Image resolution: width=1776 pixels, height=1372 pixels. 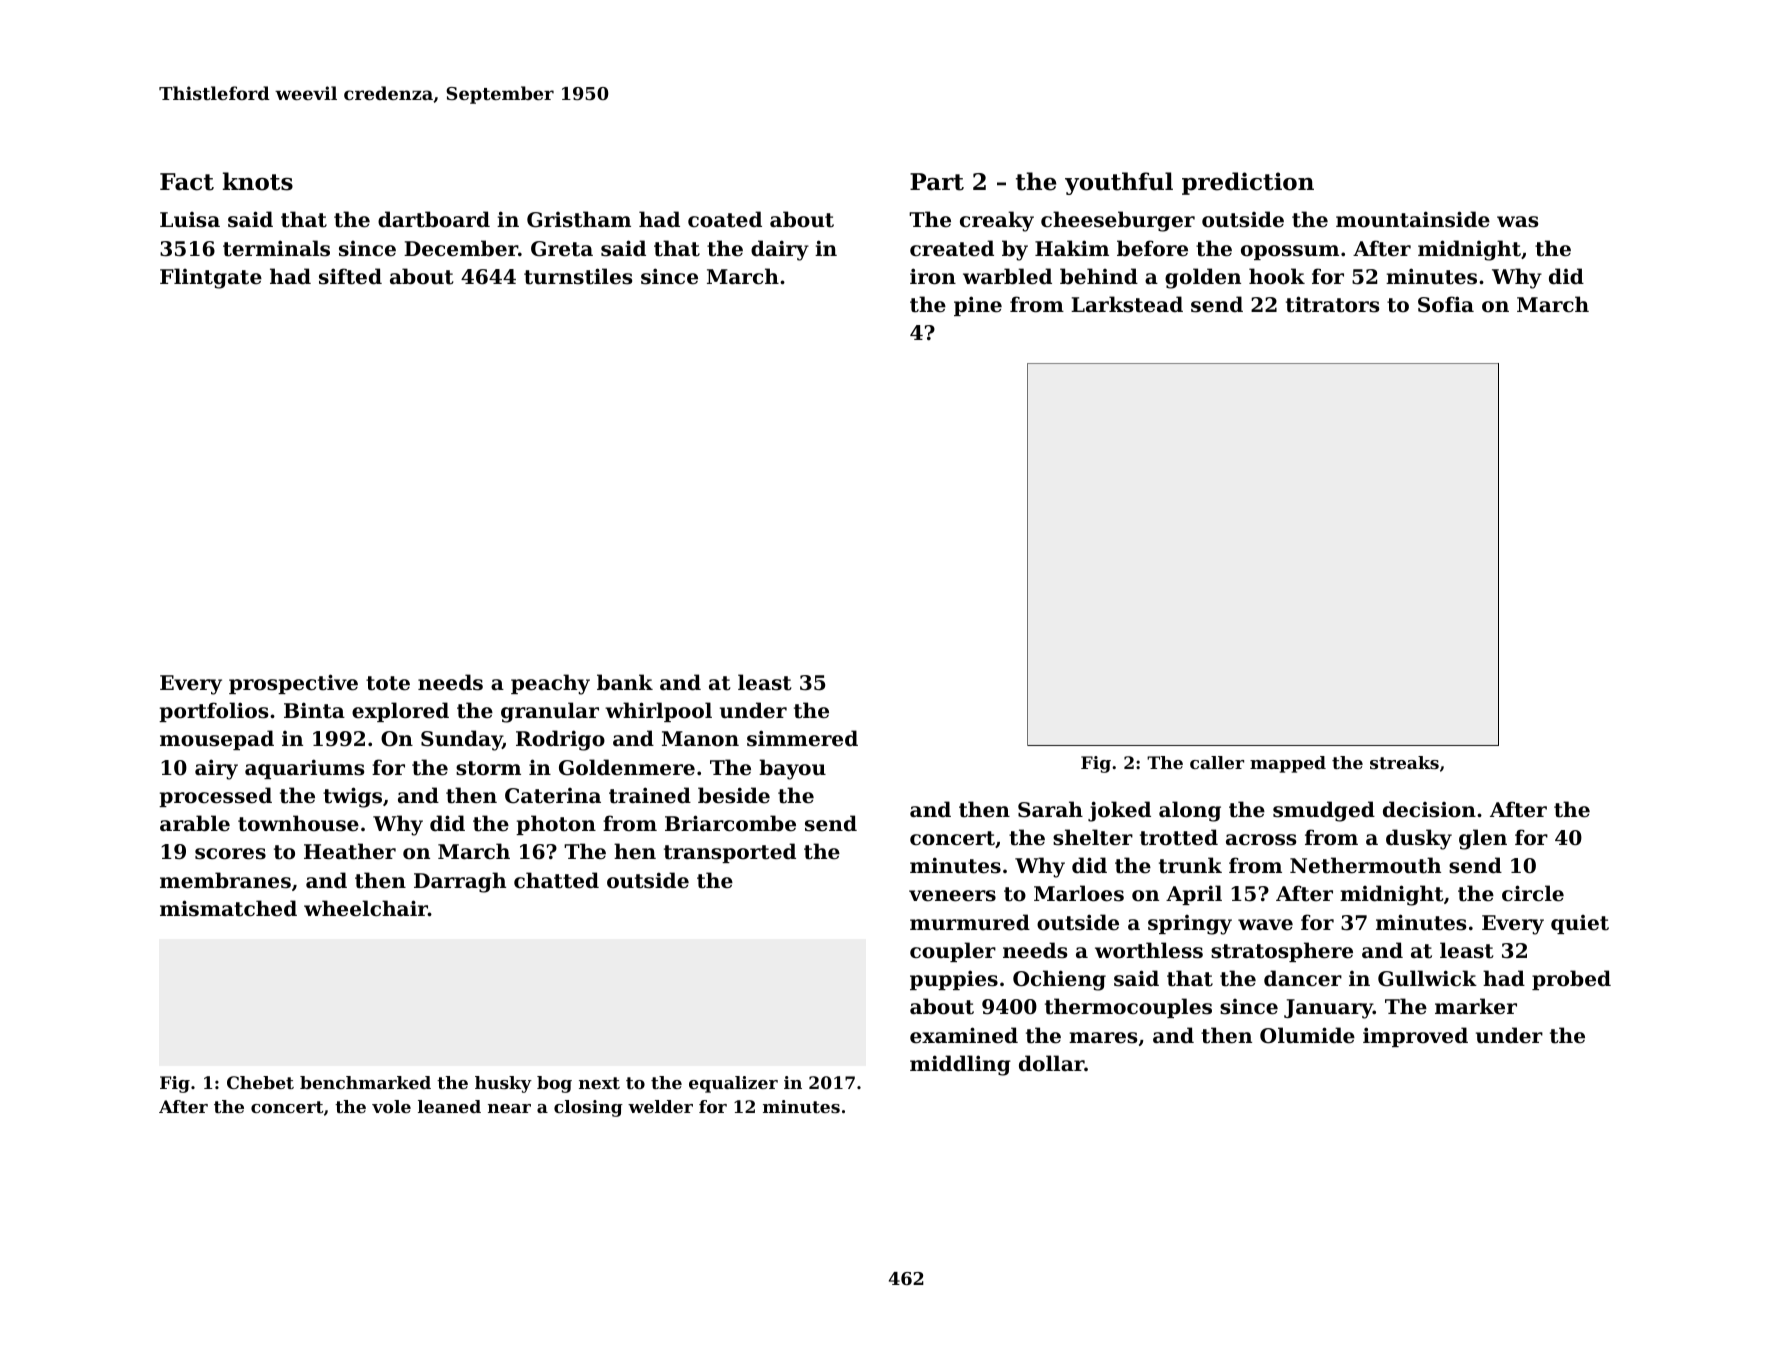 What do you see at coordinates (725, 219) in the page?
I see `coated` at bounding box center [725, 219].
